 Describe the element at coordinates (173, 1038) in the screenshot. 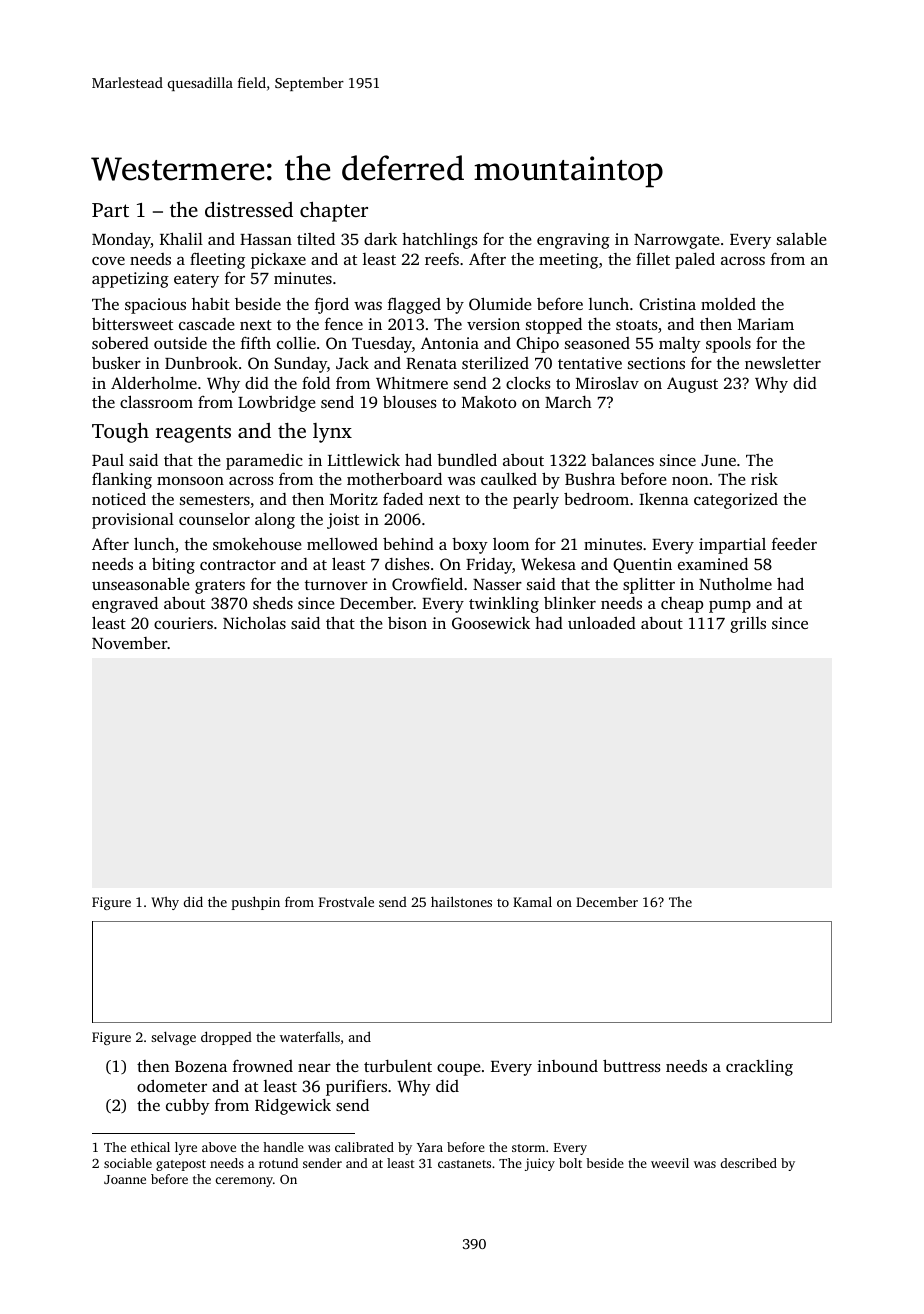

I see `selvage` at that location.
